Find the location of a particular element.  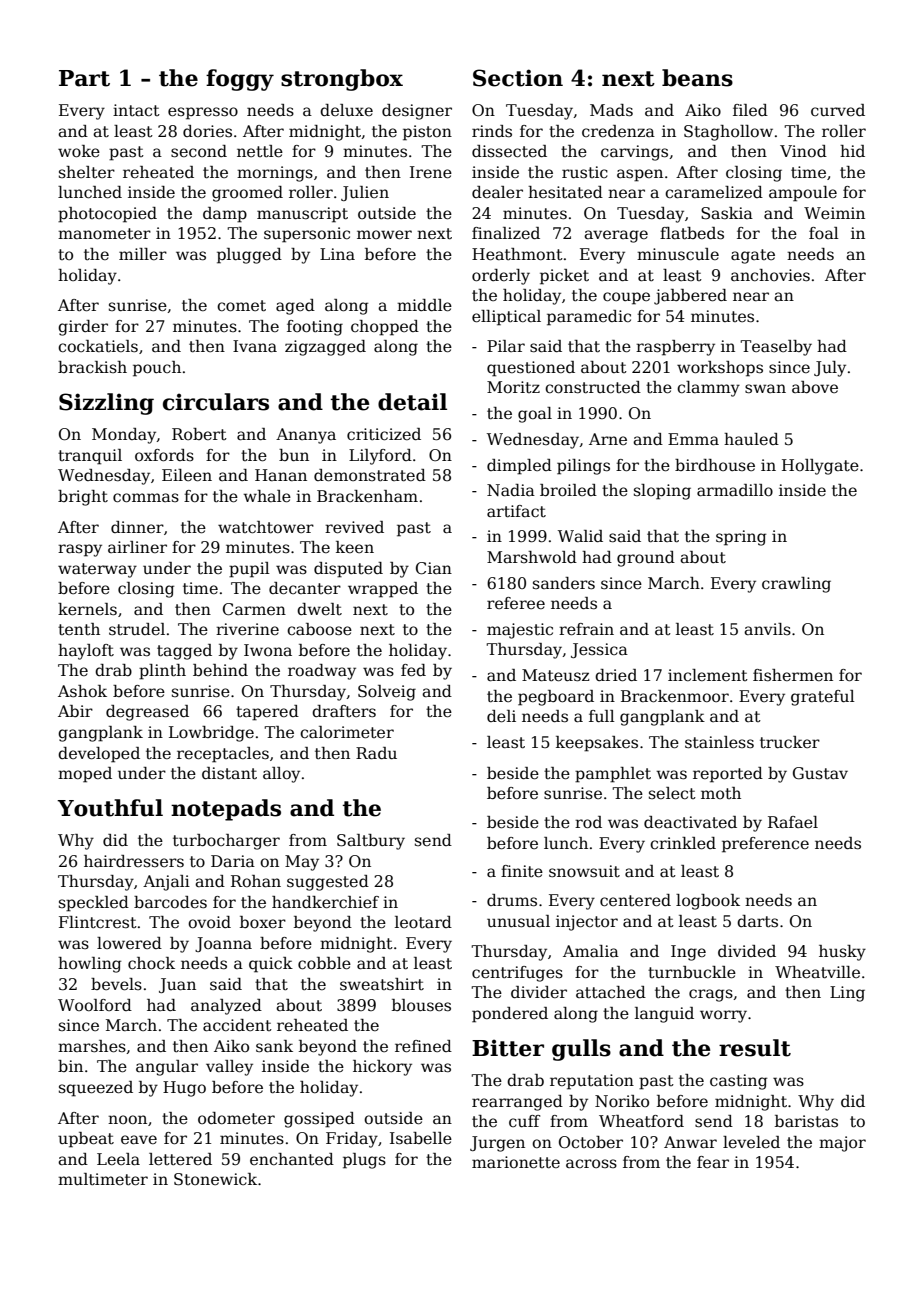

foal is located at coordinates (824, 233).
